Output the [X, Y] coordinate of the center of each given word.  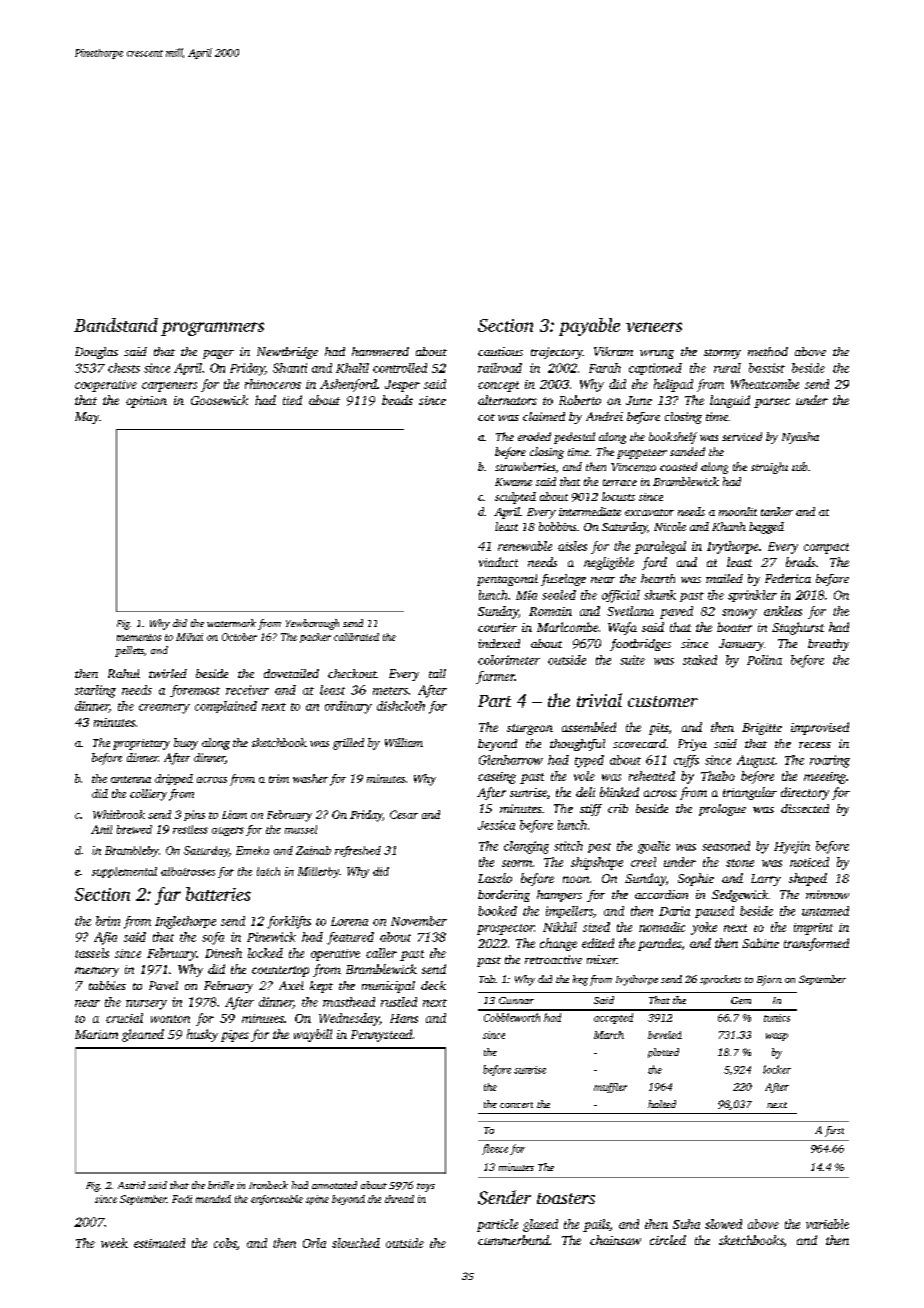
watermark [231, 623]
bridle [221, 1185]
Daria [674, 911]
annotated [334, 1185]
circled [668, 1240]
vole [584, 776]
